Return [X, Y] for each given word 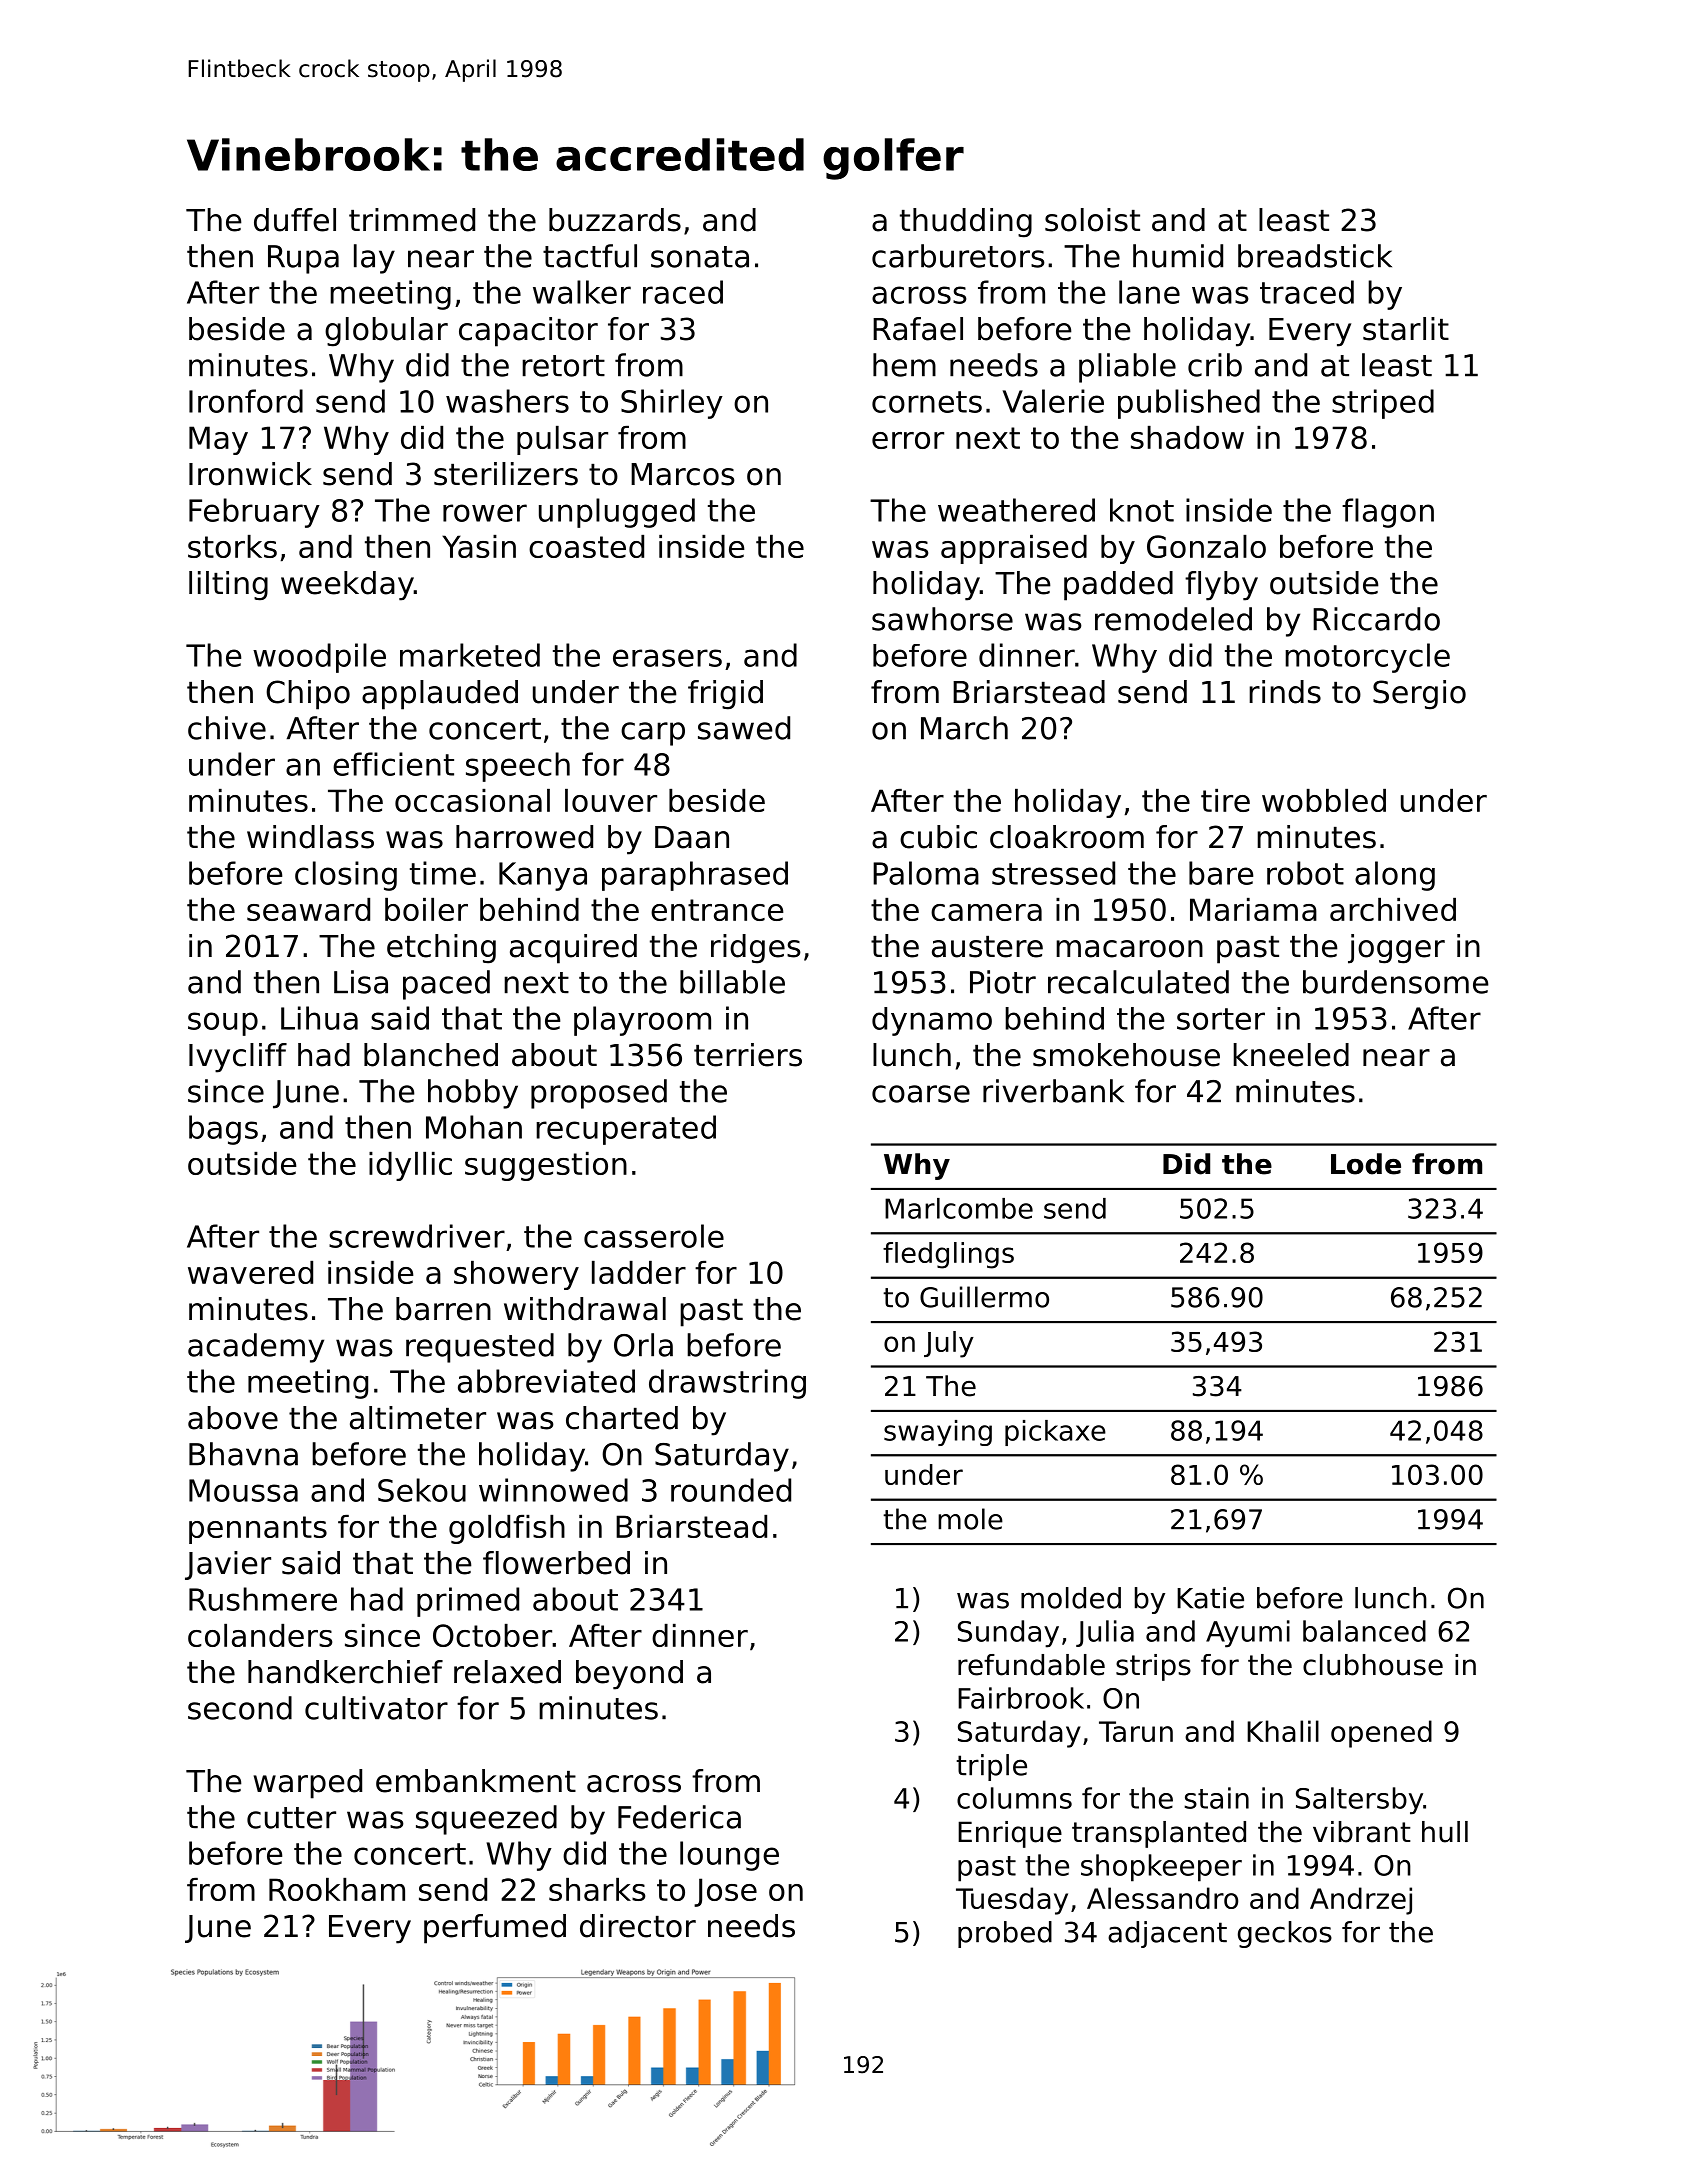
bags [223, 1130]
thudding [966, 223]
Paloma [926, 873]
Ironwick [250, 474]
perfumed [495, 1929]
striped [1383, 404]
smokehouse [1126, 1055]
